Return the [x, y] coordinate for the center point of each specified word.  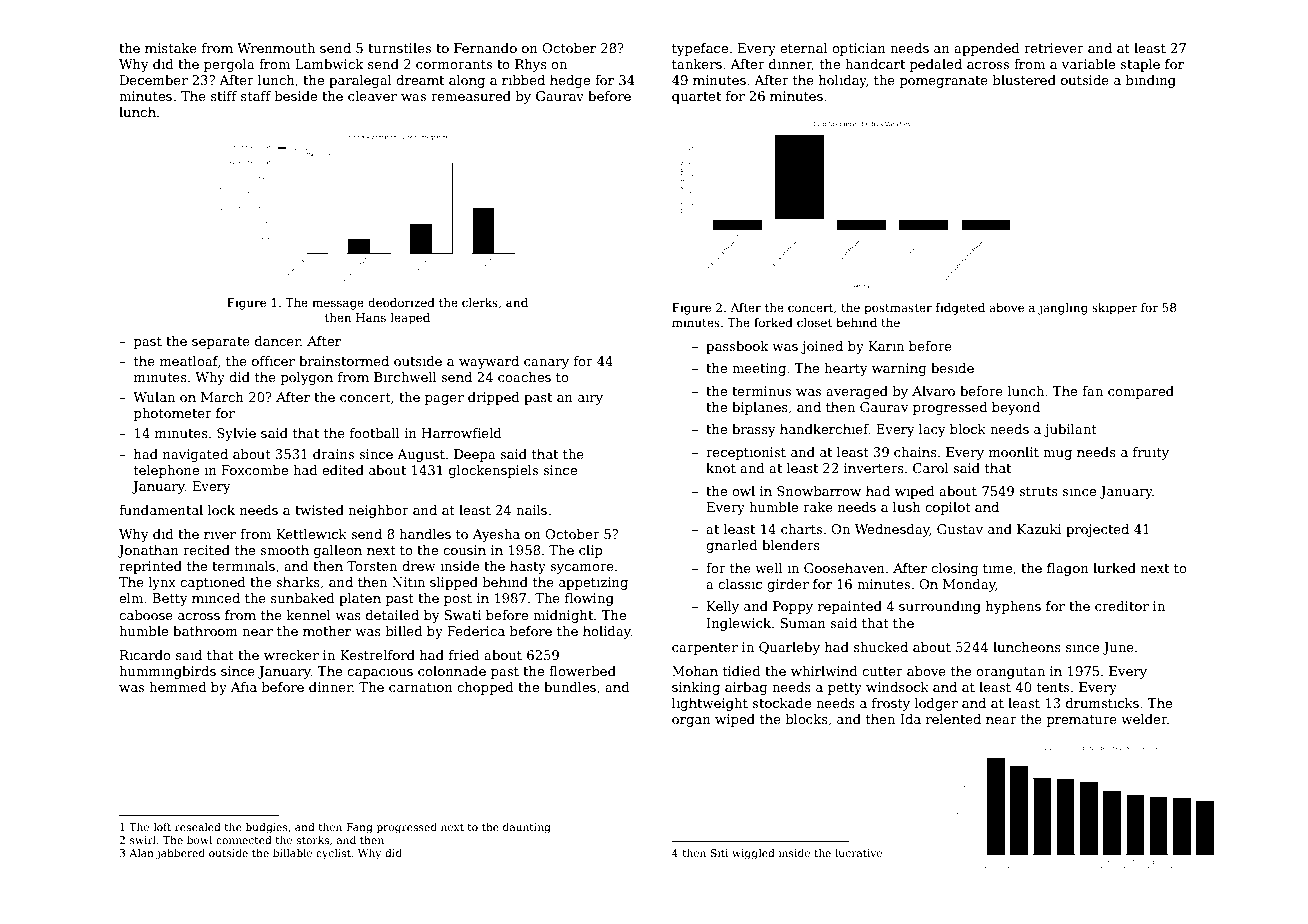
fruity [1151, 453]
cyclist [333, 854]
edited [343, 470]
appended [987, 49]
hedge [570, 81]
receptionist [746, 453]
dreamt [420, 80]
